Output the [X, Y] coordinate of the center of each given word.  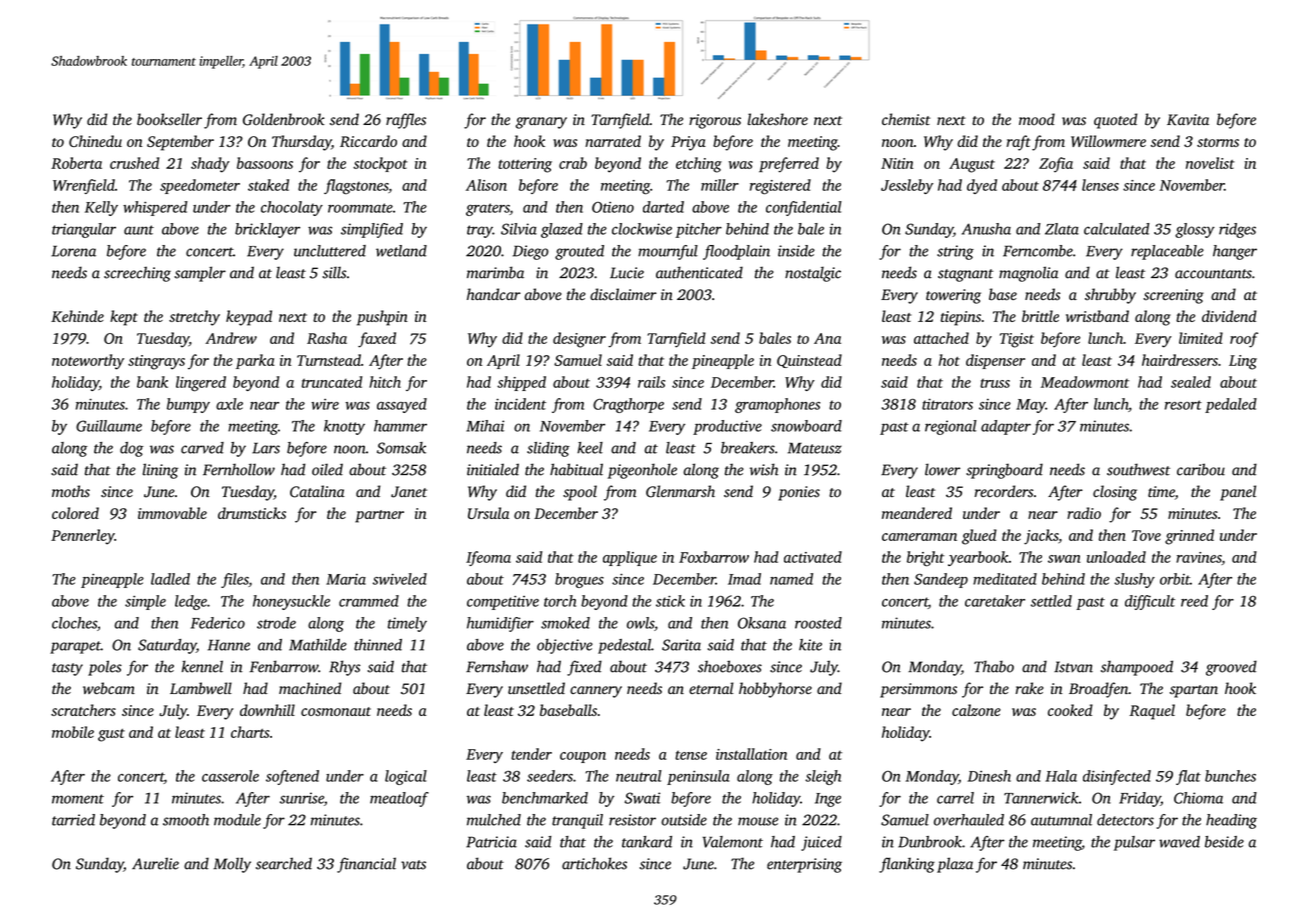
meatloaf [399, 799]
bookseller [169, 119]
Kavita [1188, 120]
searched [284, 863]
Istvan [1073, 667]
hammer [400, 426]
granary [541, 123]
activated [813, 557]
